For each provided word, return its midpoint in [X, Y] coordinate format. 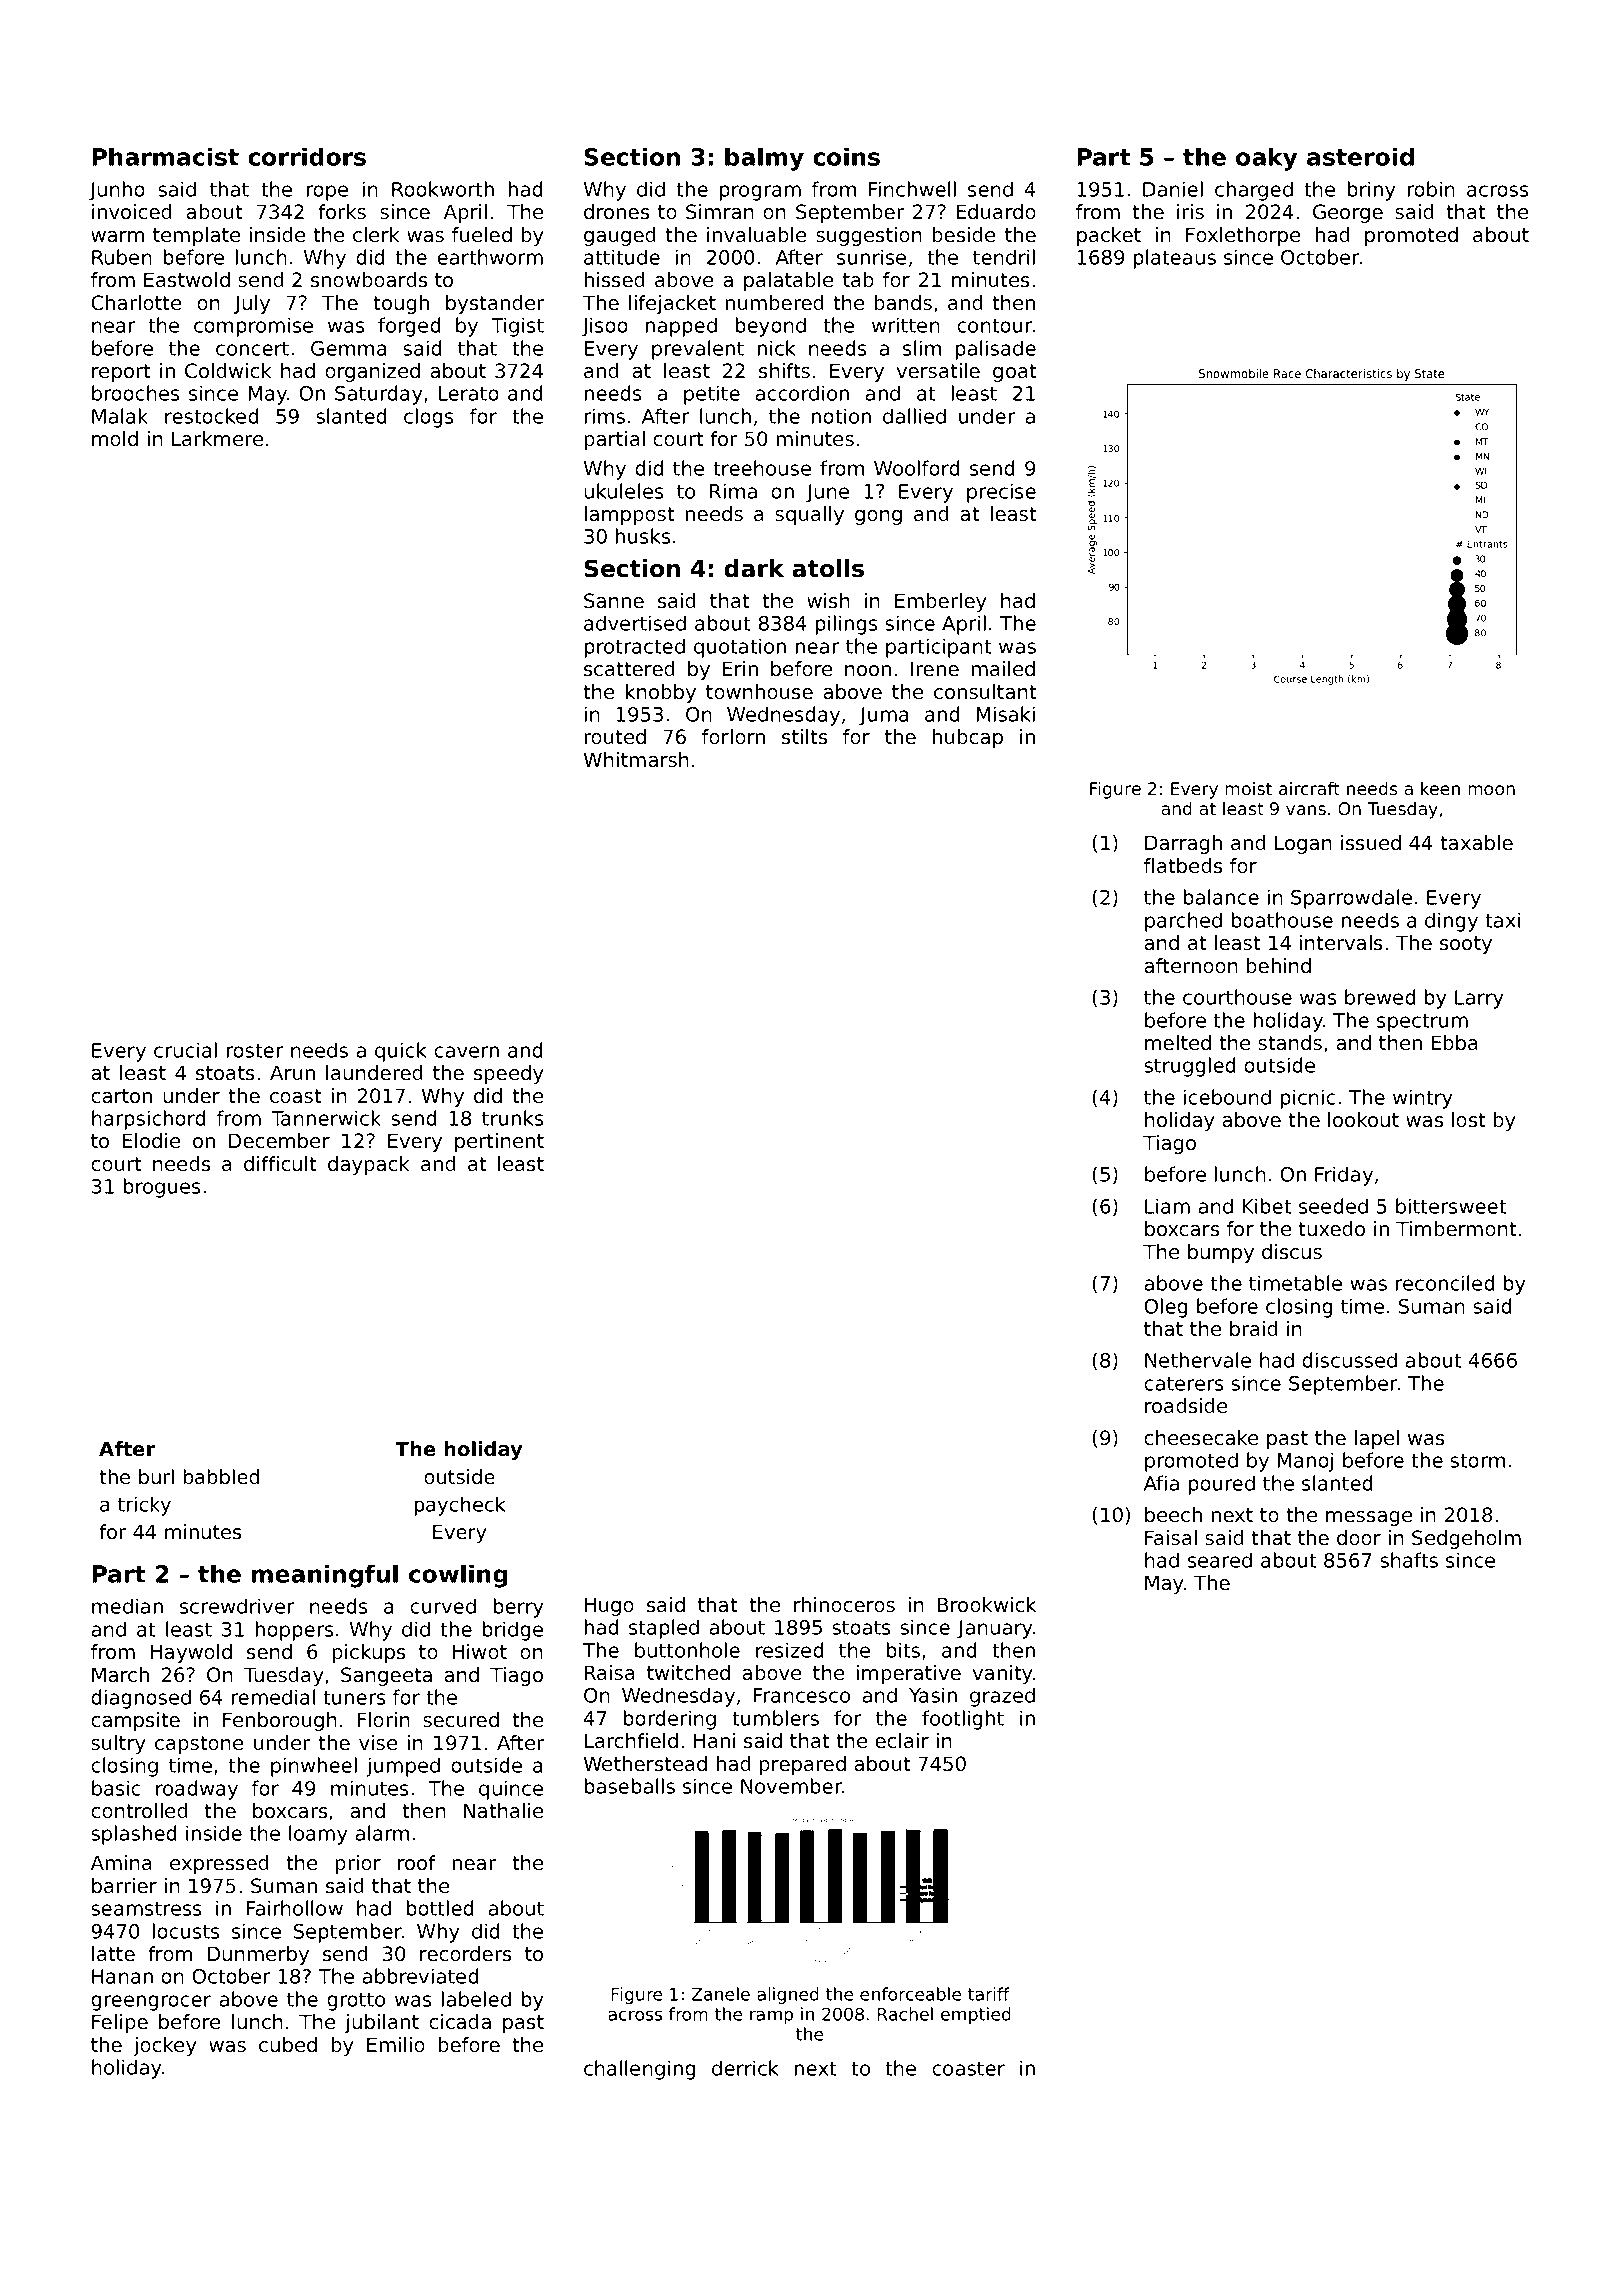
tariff [989, 1994]
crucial [185, 1050]
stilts [805, 737]
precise [1001, 493]
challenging [640, 2070]
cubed [288, 2045]
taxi [1502, 920]
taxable [1476, 843]
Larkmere [217, 439]
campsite [135, 1721]
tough [401, 304]
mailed [1003, 669]
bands [903, 303]
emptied [976, 2015]
